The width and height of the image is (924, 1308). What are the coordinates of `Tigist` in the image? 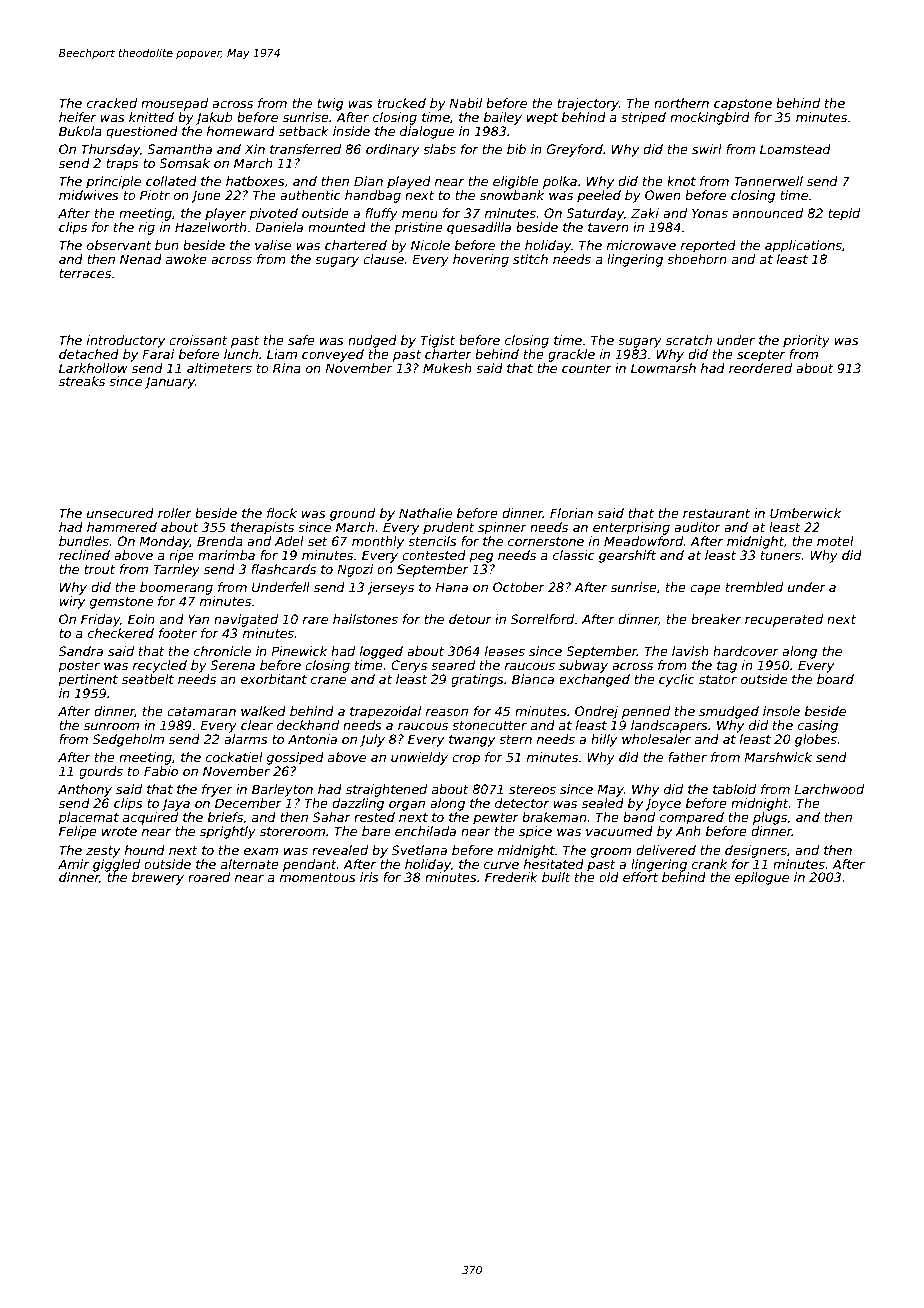 It's located at (437, 341).
